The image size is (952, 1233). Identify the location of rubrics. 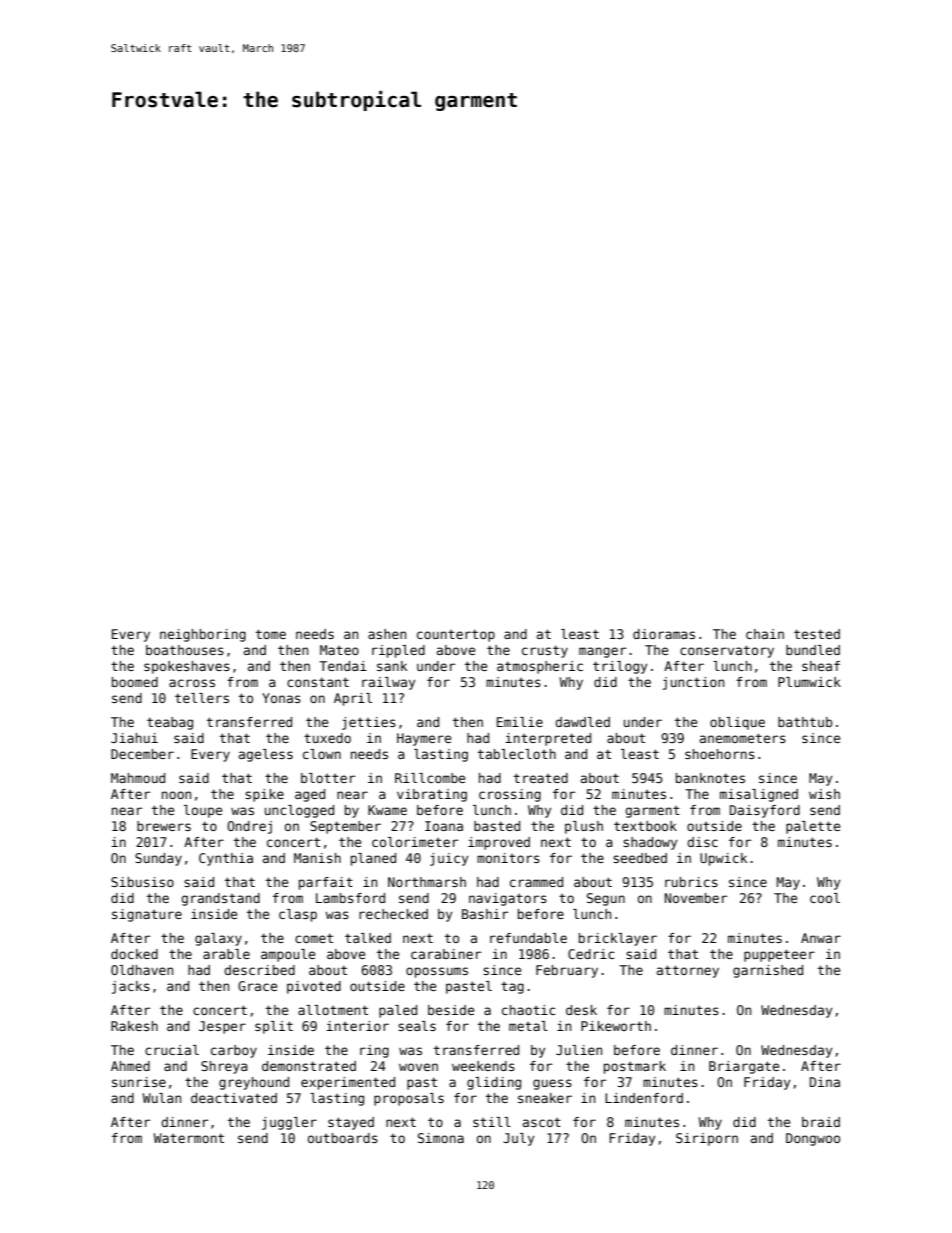
(691, 882).
